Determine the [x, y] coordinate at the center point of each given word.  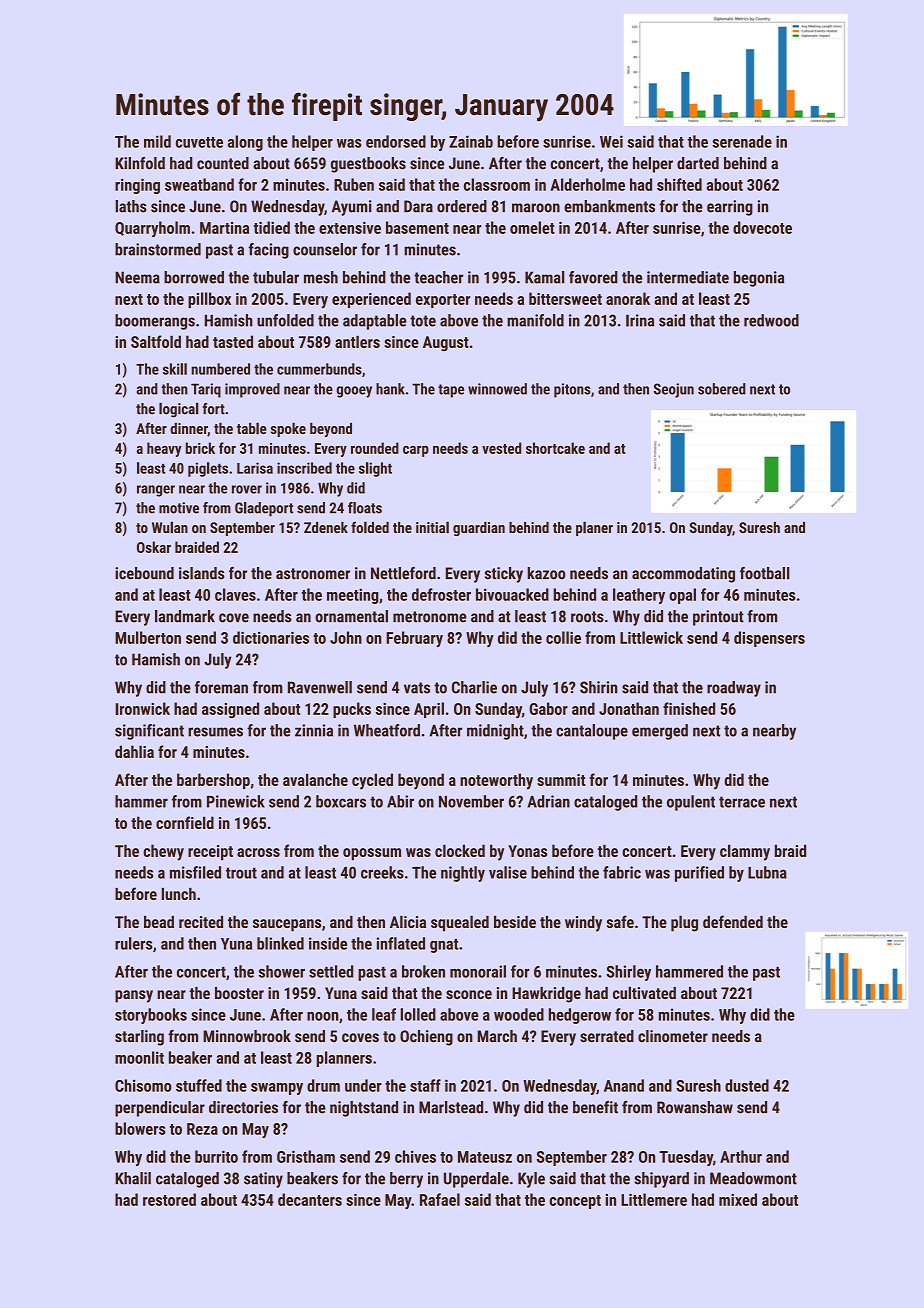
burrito [216, 1156]
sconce [469, 994]
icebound [144, 573]
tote [423, 321]
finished [689, 708]
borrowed [194, 277]
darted [698, 163]
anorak [628, 298]
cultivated [644, 992]
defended [733, 921]
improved [252, 390]
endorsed [396, 141]
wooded [519, 1014]
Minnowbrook [247, 1036]
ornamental [351, 616]
